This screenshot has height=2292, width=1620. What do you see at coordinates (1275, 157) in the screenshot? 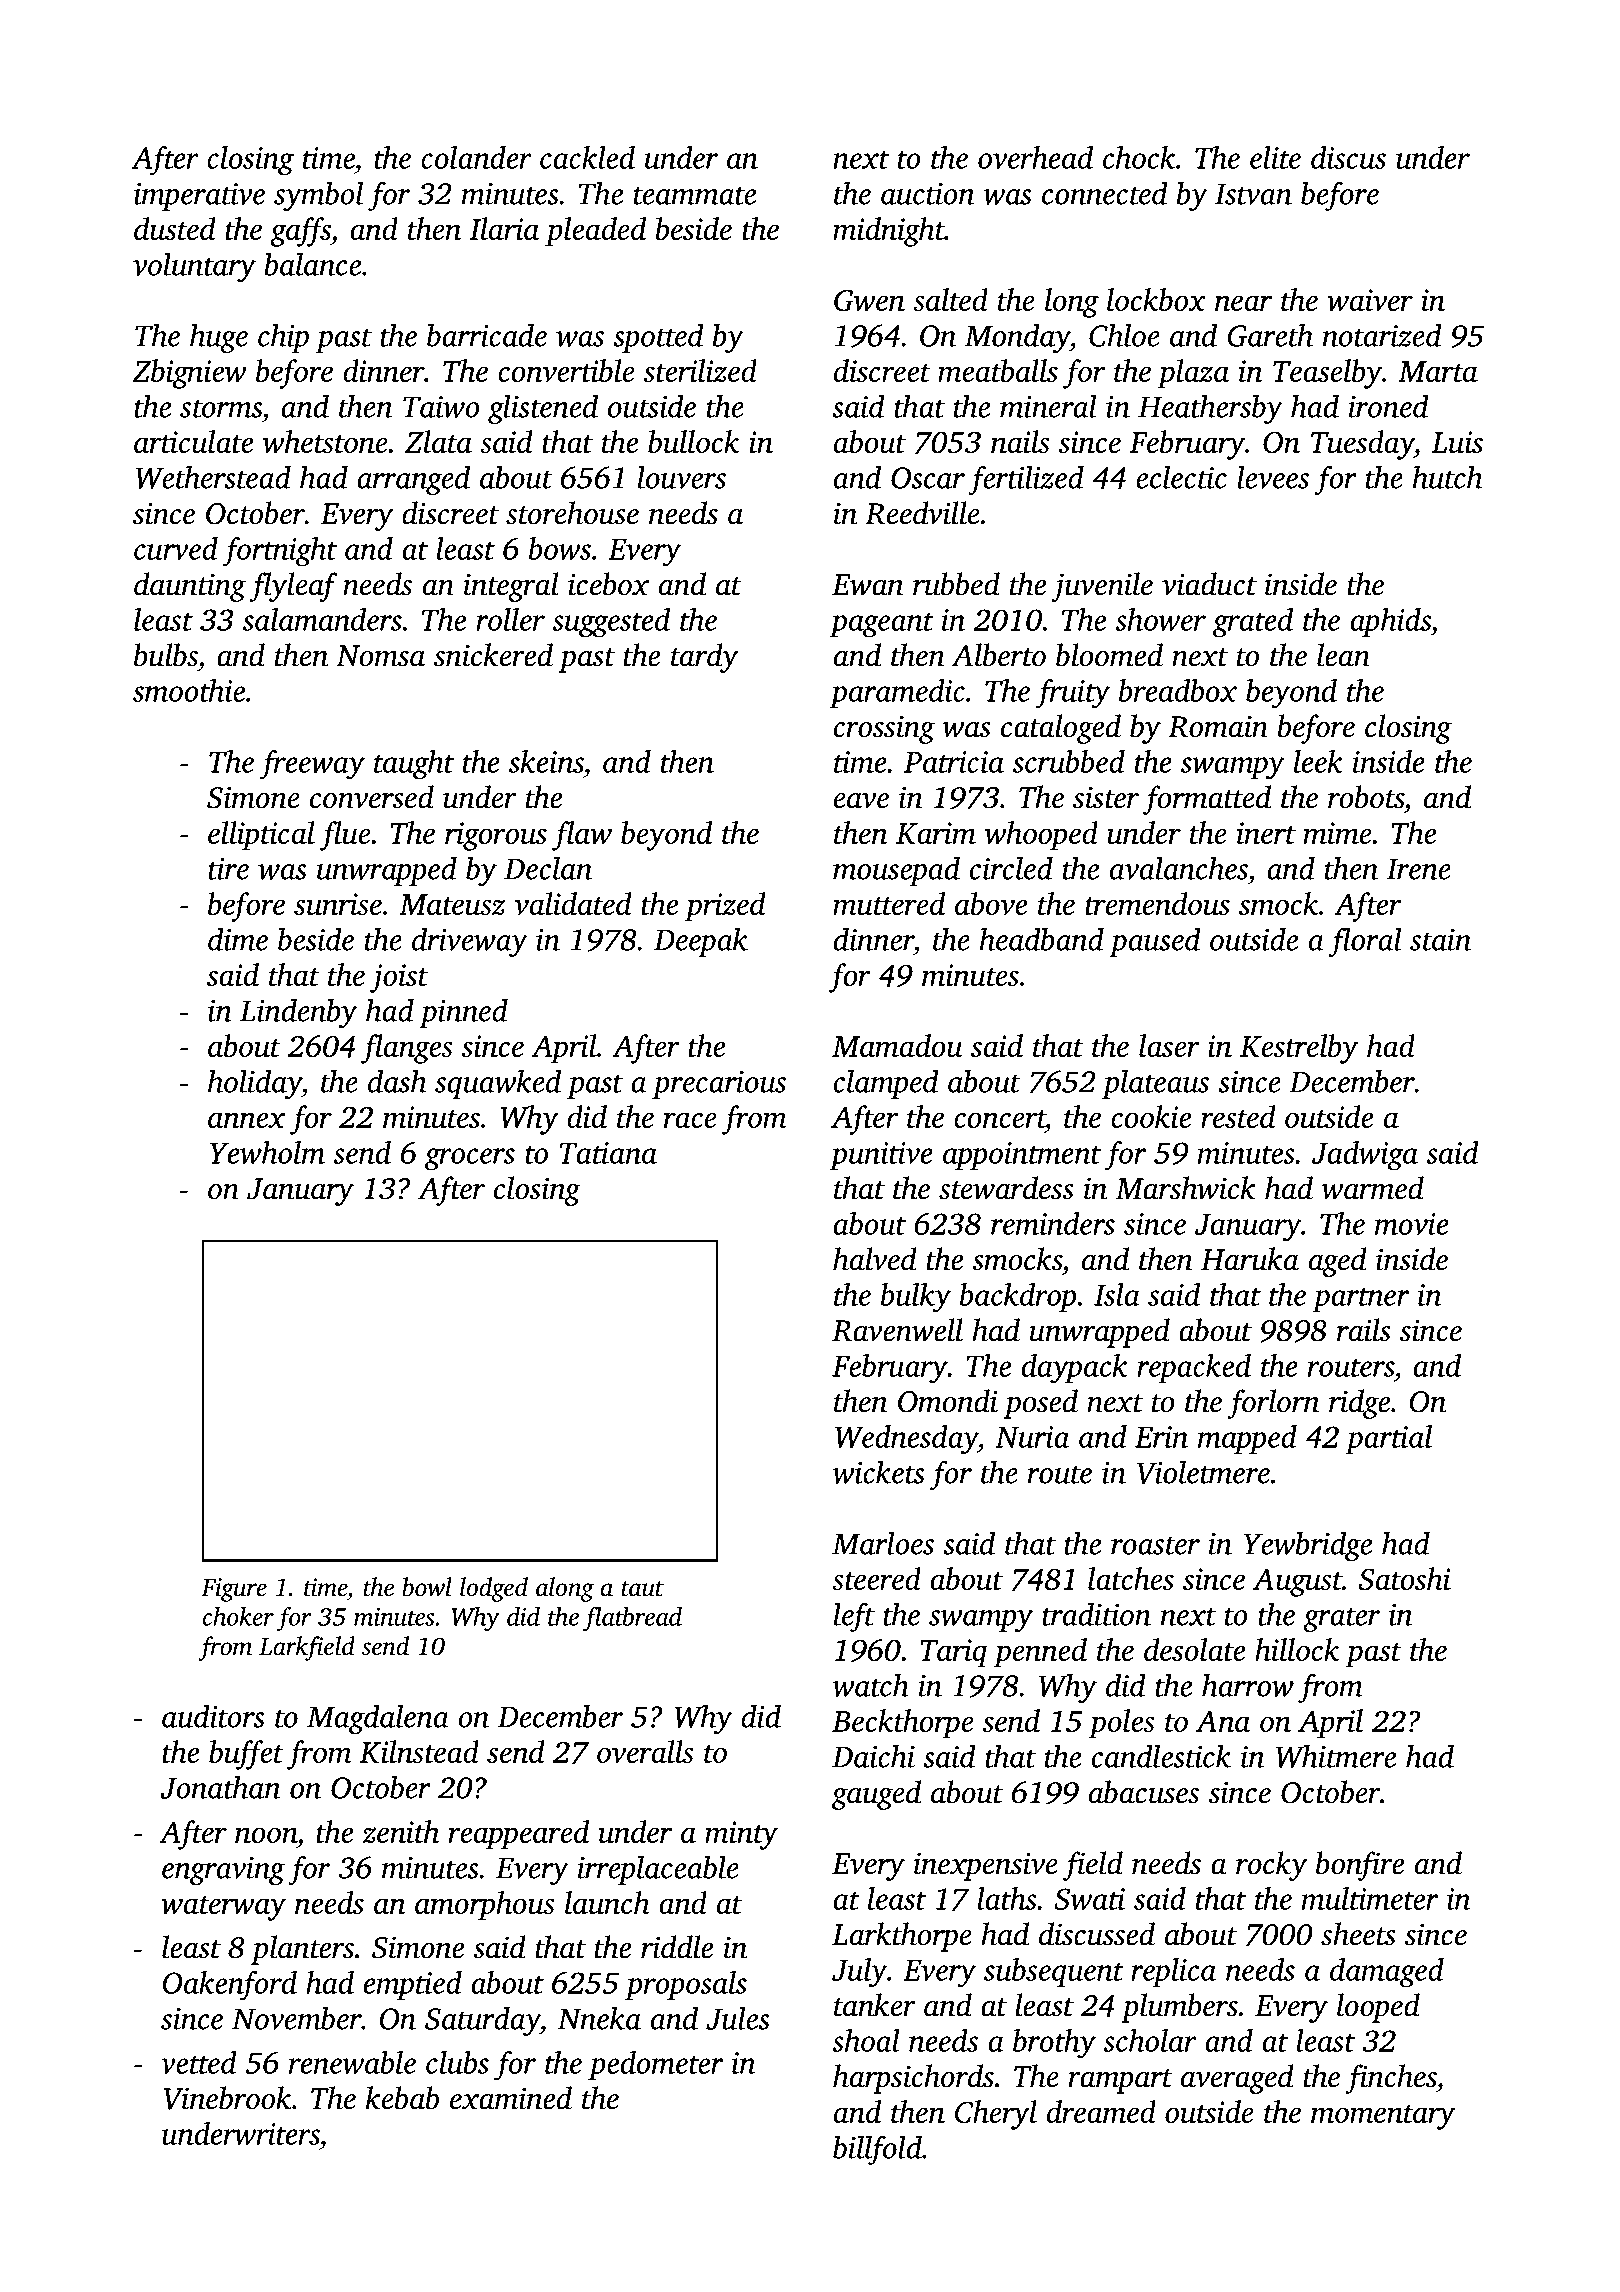
I see `elite` at bounding box center [1275, 157].
